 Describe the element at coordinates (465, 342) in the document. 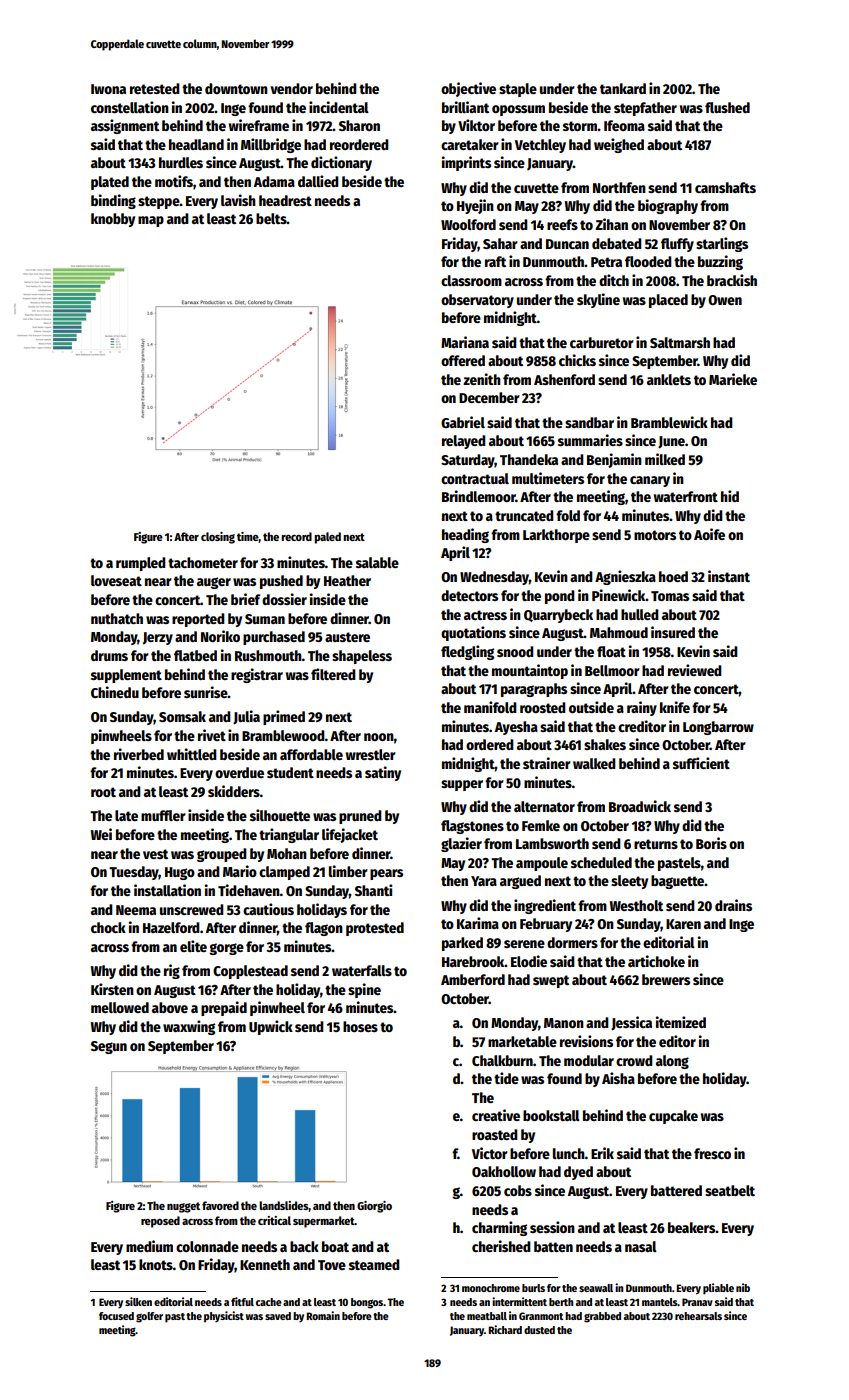

I see `Mariana` at that location.
